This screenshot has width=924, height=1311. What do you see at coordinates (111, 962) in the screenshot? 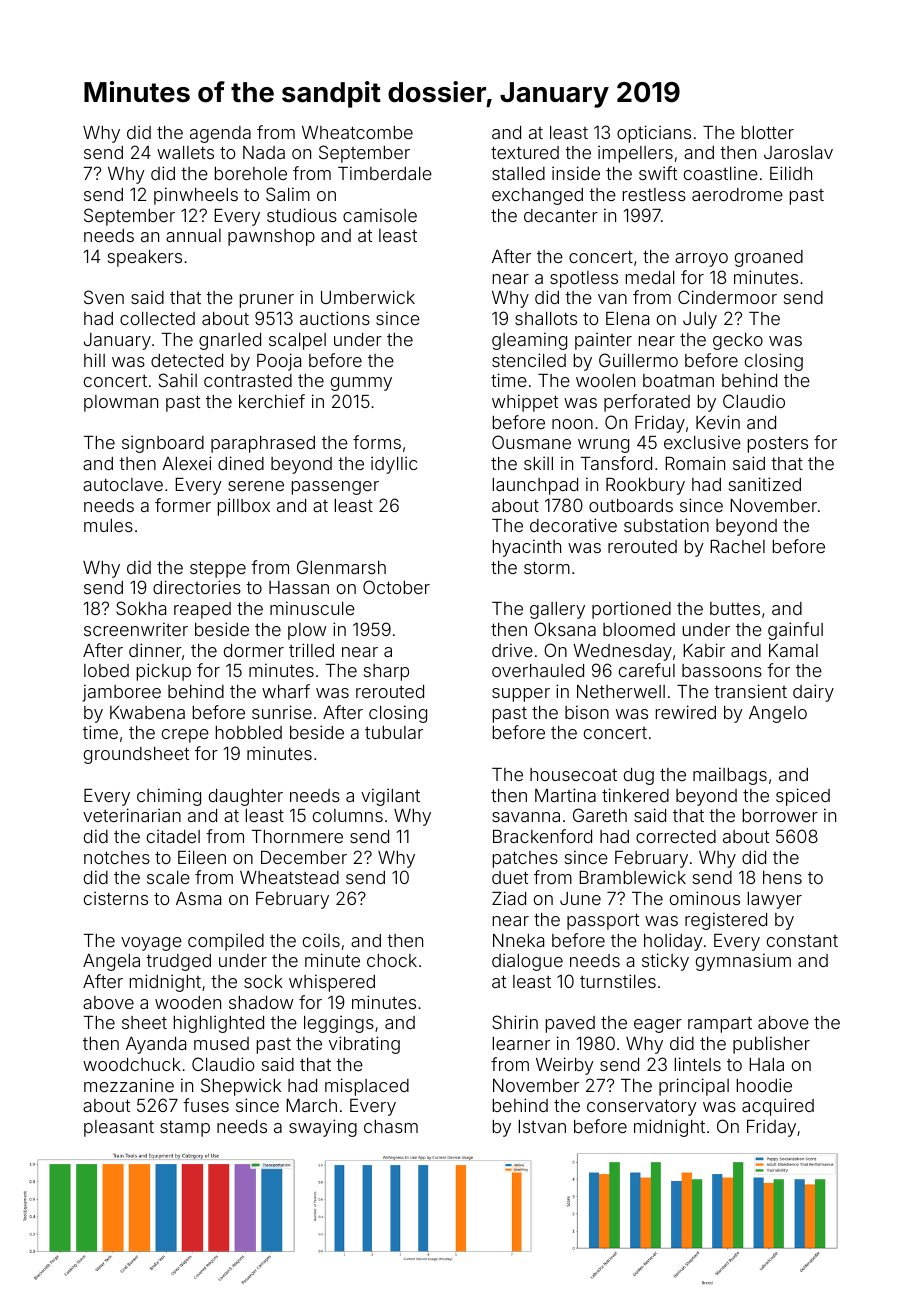
I see `Angela` at bounding box center [111, 962].
